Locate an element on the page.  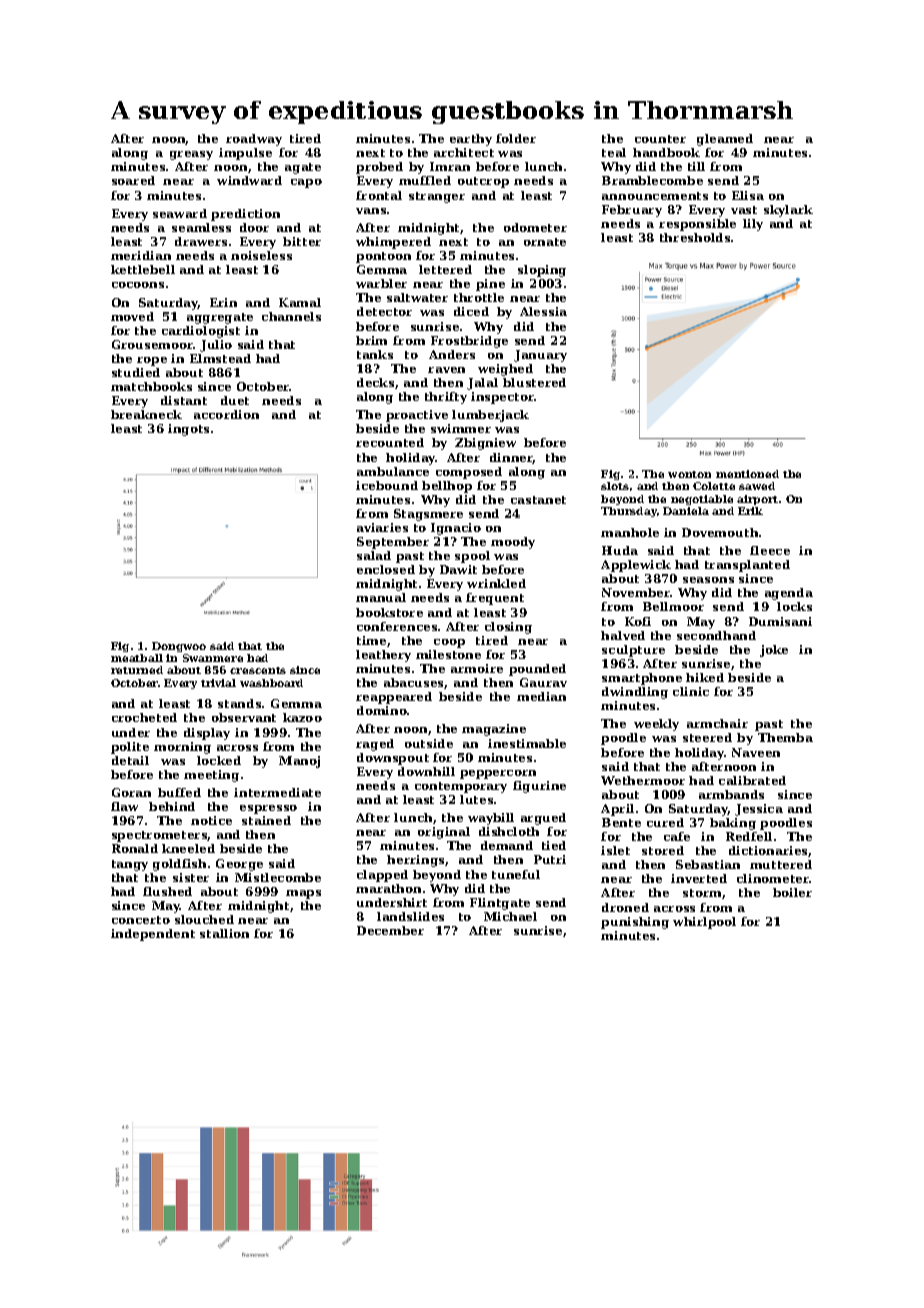
gleamed is located at coordinates (725, 140).
